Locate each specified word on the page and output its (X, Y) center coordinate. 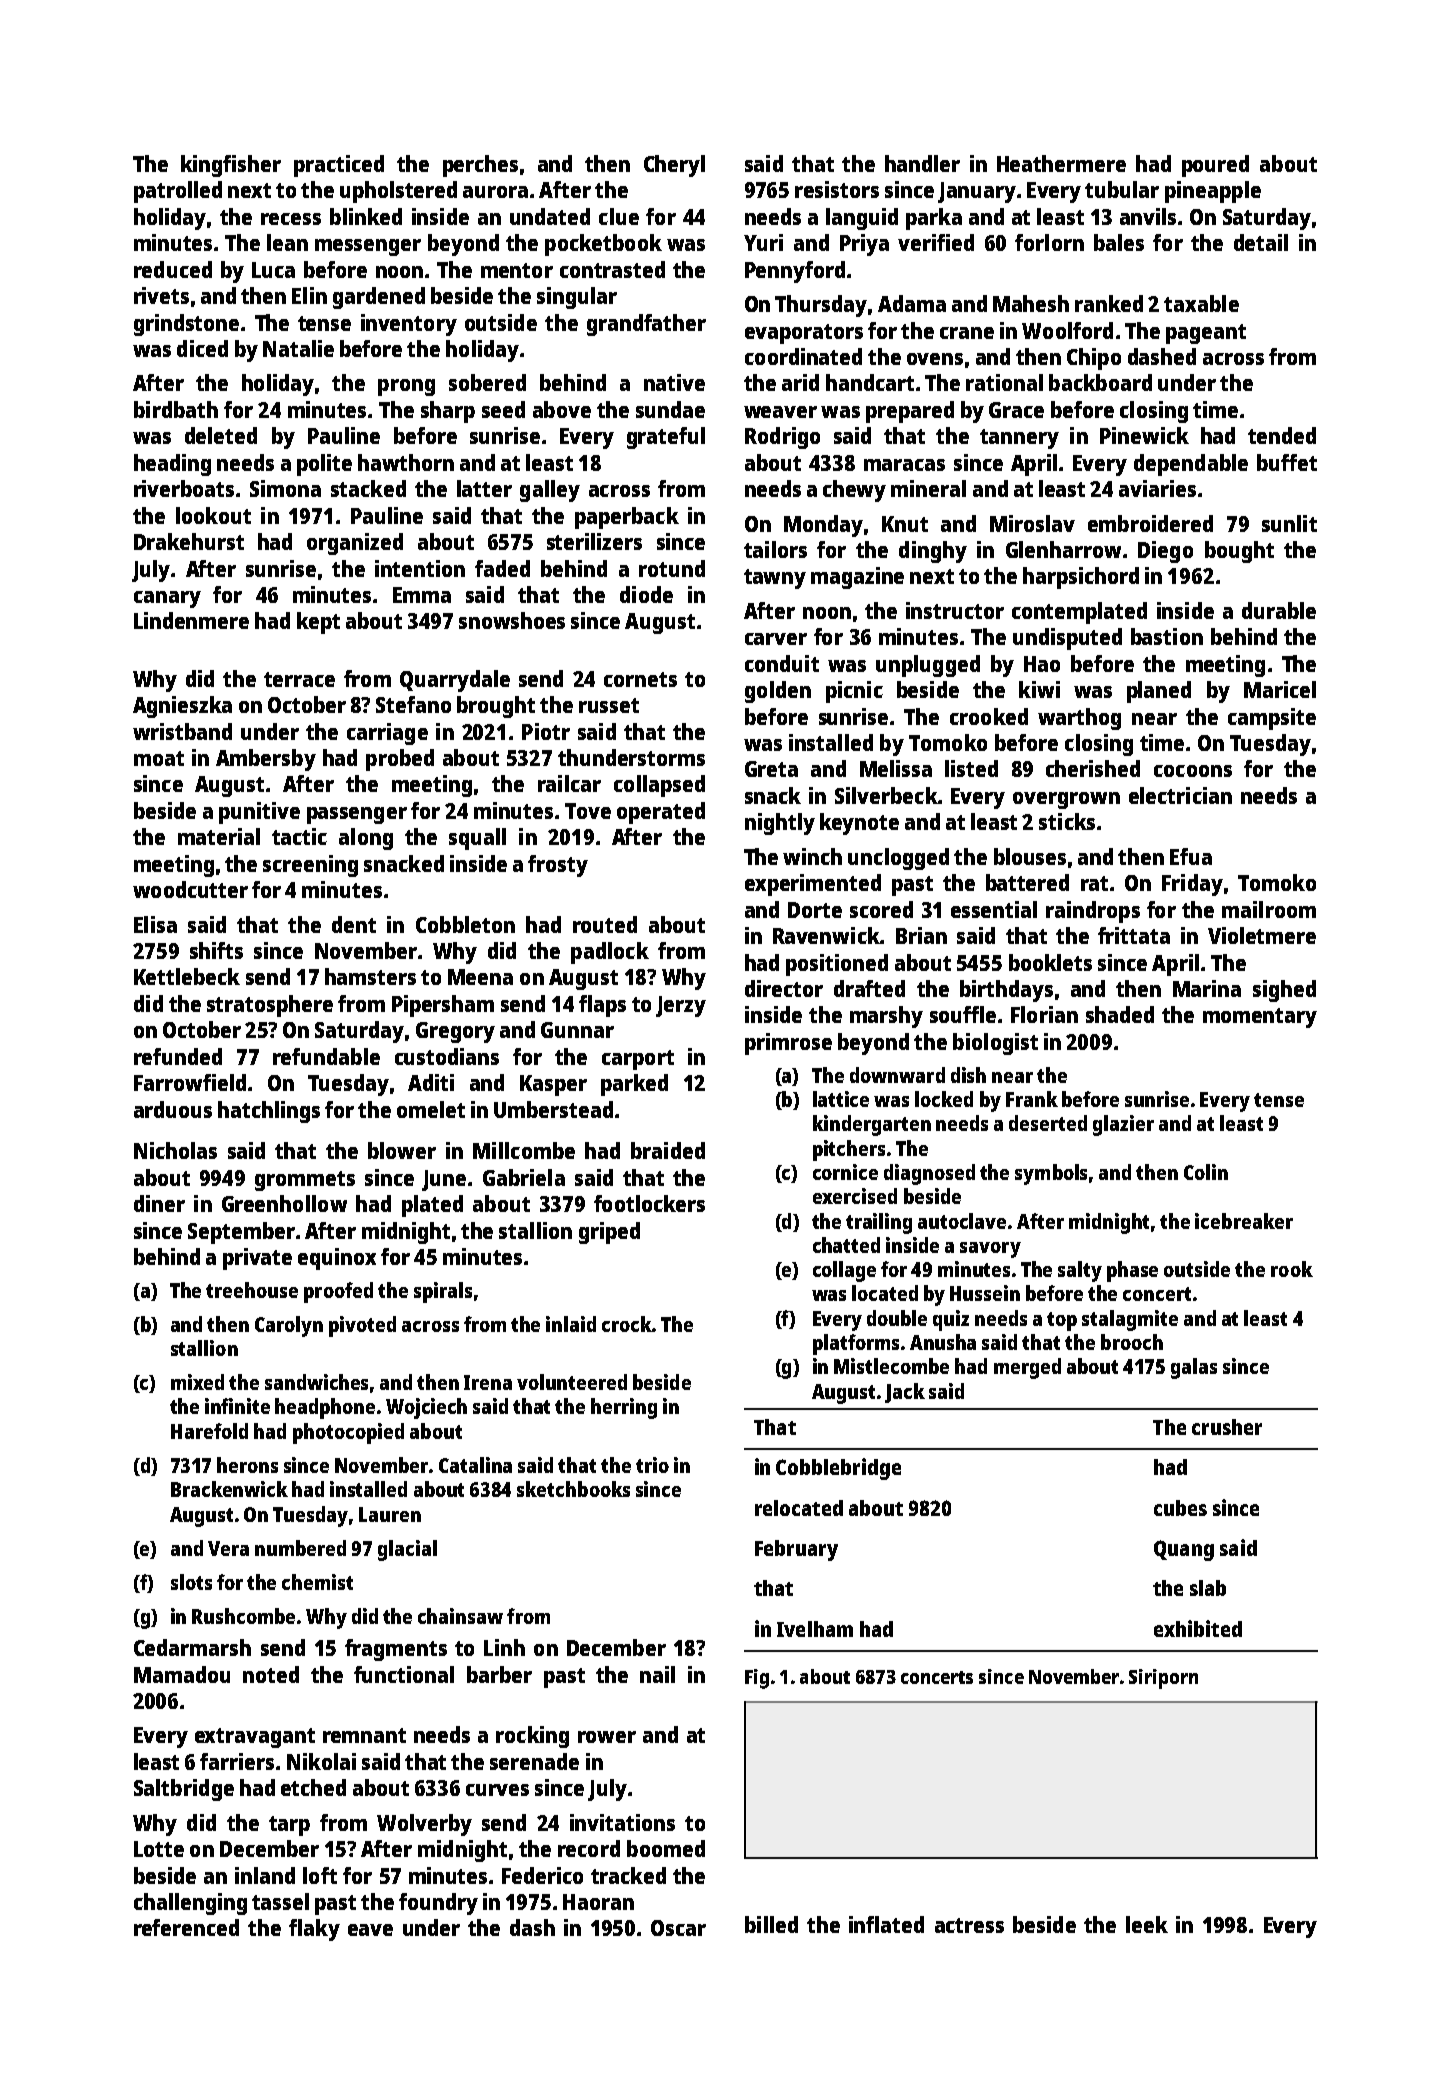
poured (1215, 166)
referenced (186, 1927)
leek (1147, 1924)
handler (922, 163)
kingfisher (231, 166)
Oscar (678, 1928)
